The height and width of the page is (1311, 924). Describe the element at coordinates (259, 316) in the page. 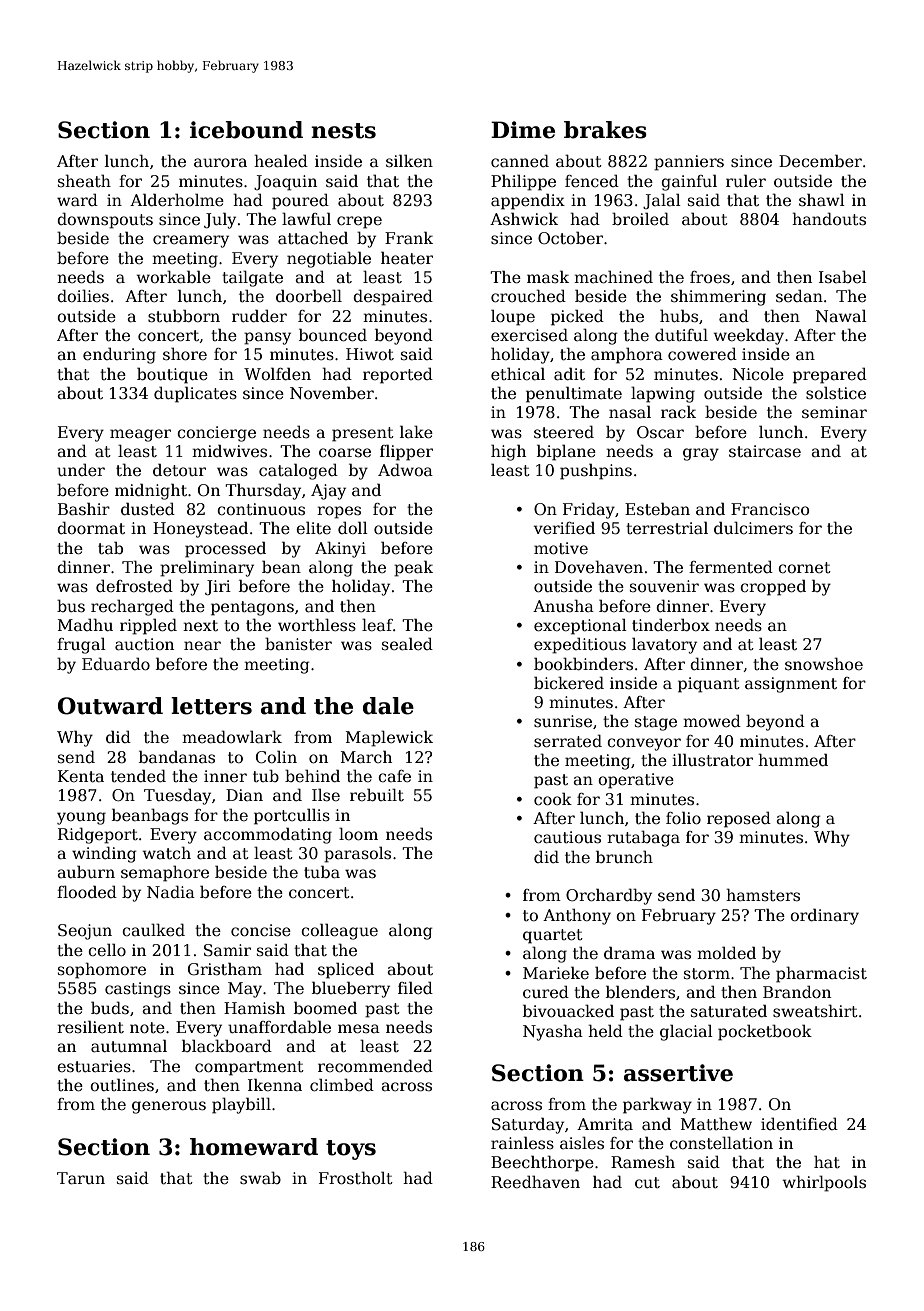

I see `rudder` at that location.
